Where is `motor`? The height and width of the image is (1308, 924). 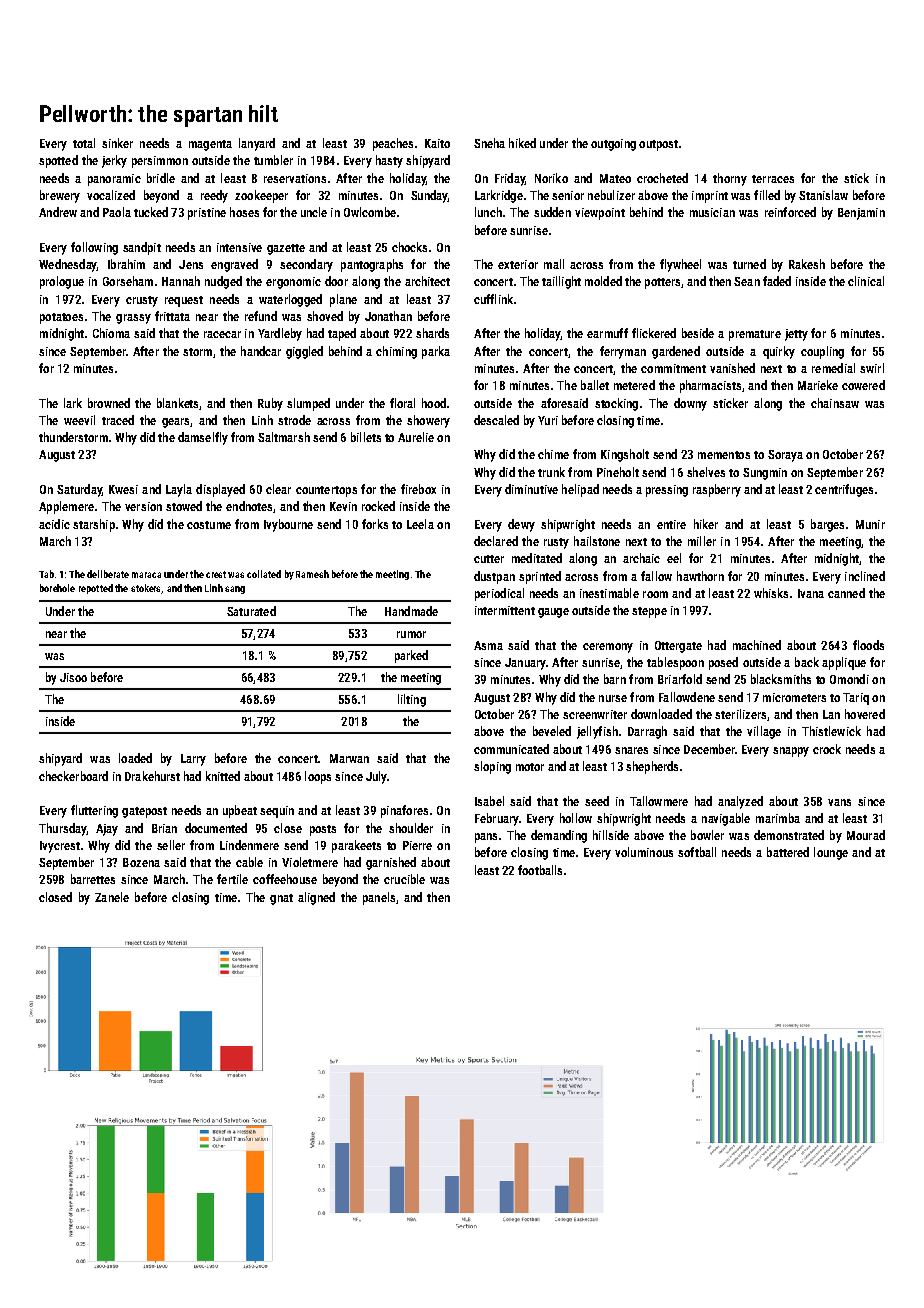 motor is located at coordinates (530, 767).
